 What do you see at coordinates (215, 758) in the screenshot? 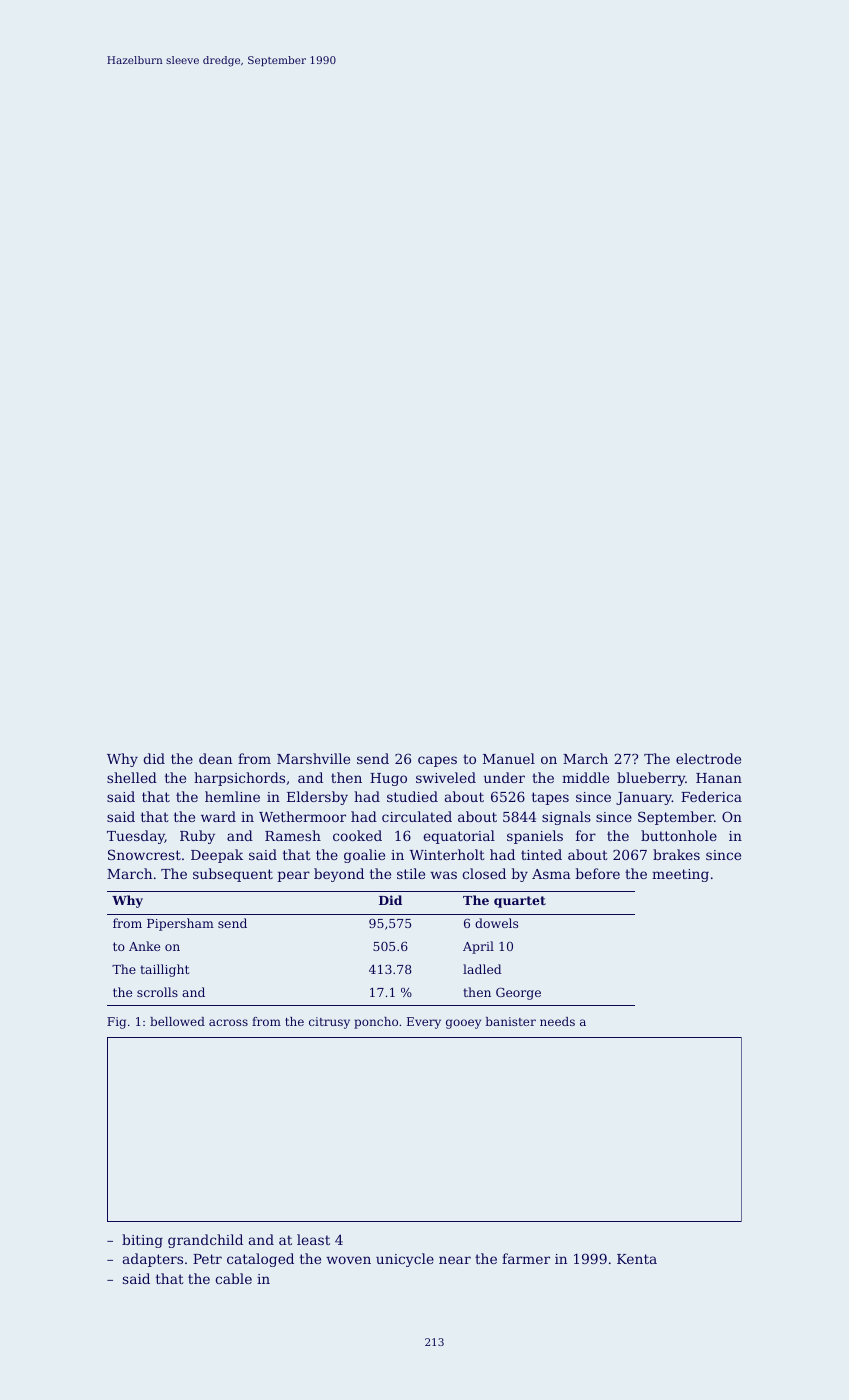
I see `dean` at bounding box center [215, 758].
